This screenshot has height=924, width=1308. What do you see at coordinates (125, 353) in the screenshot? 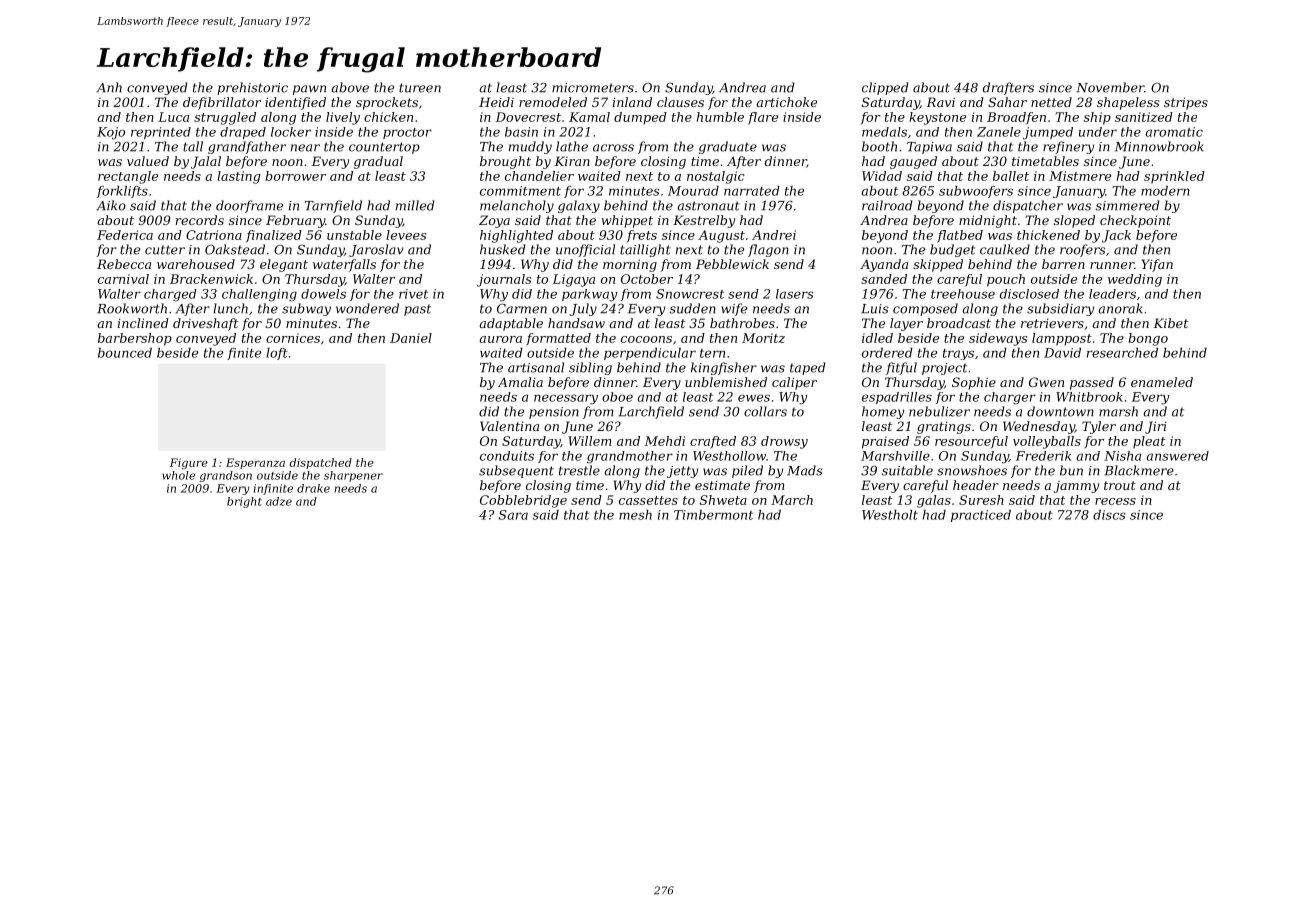
I see `bounced` at bounding box center [125, 353].
